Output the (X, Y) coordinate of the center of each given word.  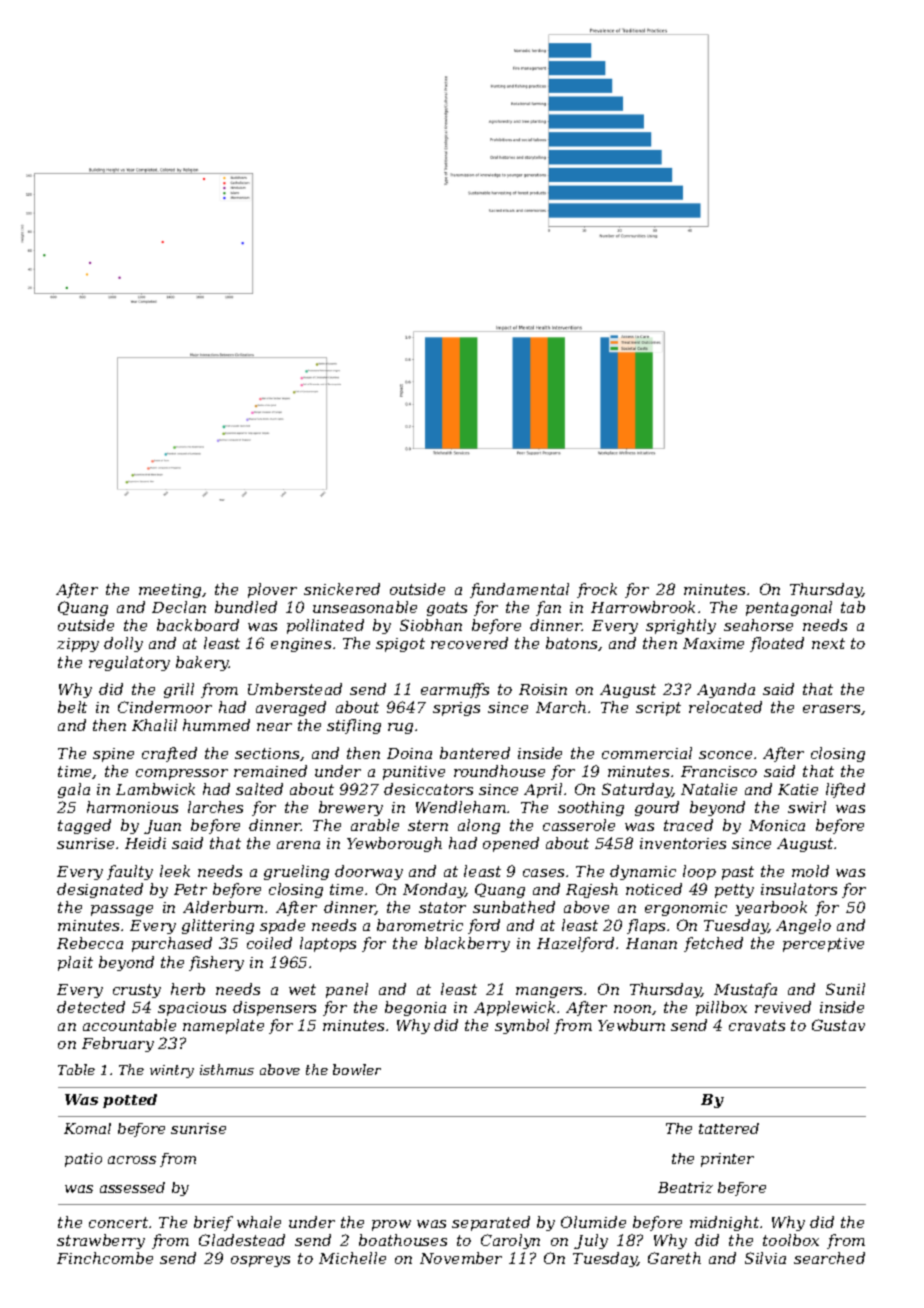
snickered (342, 589)
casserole (579, 825)
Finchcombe (105, 1258)
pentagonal (789, 608)
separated (491, 1223)
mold (810, 871)
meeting (170, 591)
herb (188, 989)
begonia (415, 1008)
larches (215, 807)
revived (783, 1007)
